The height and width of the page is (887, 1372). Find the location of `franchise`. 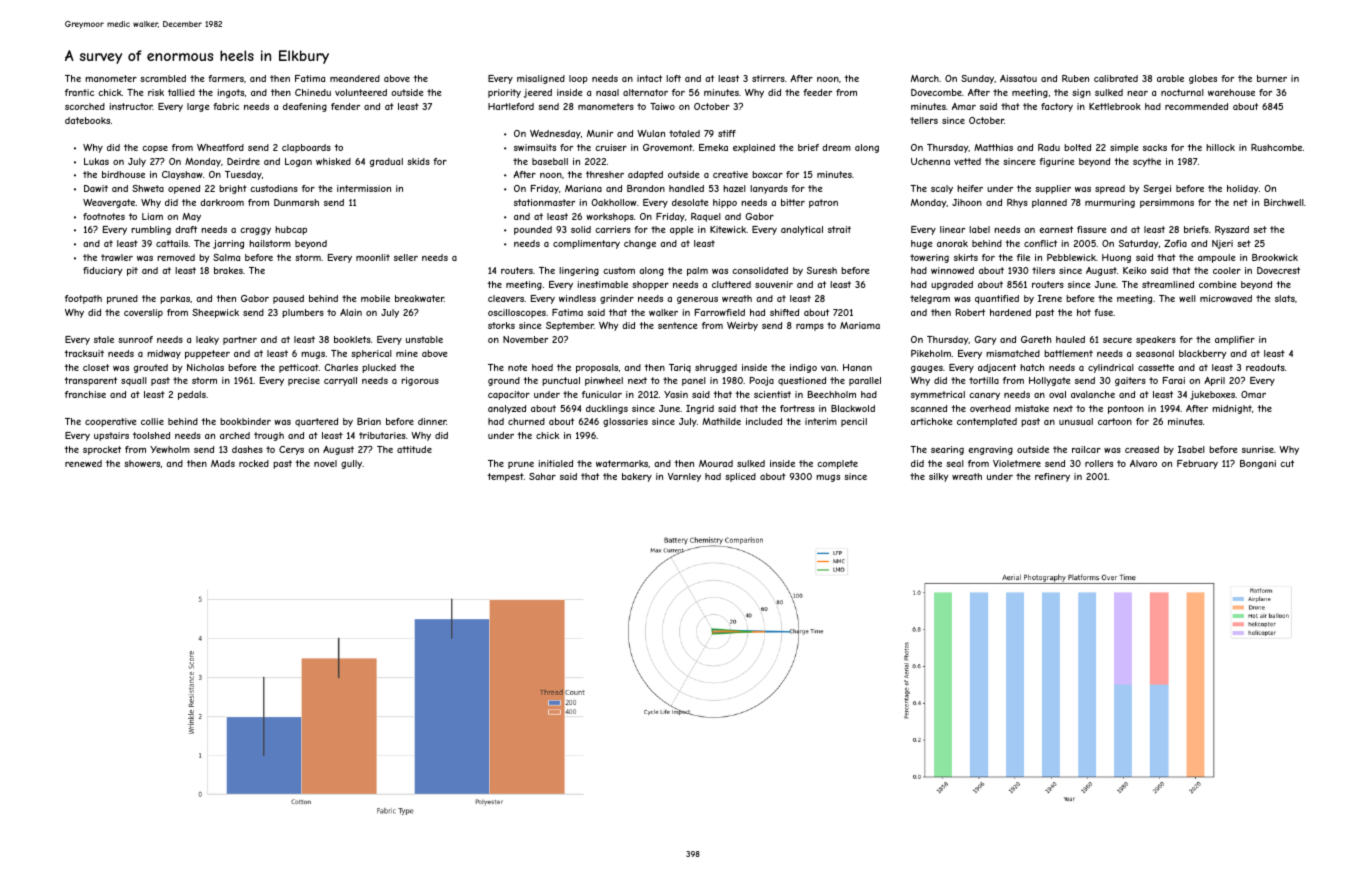

franchise is located at coordinates (85, 394).
